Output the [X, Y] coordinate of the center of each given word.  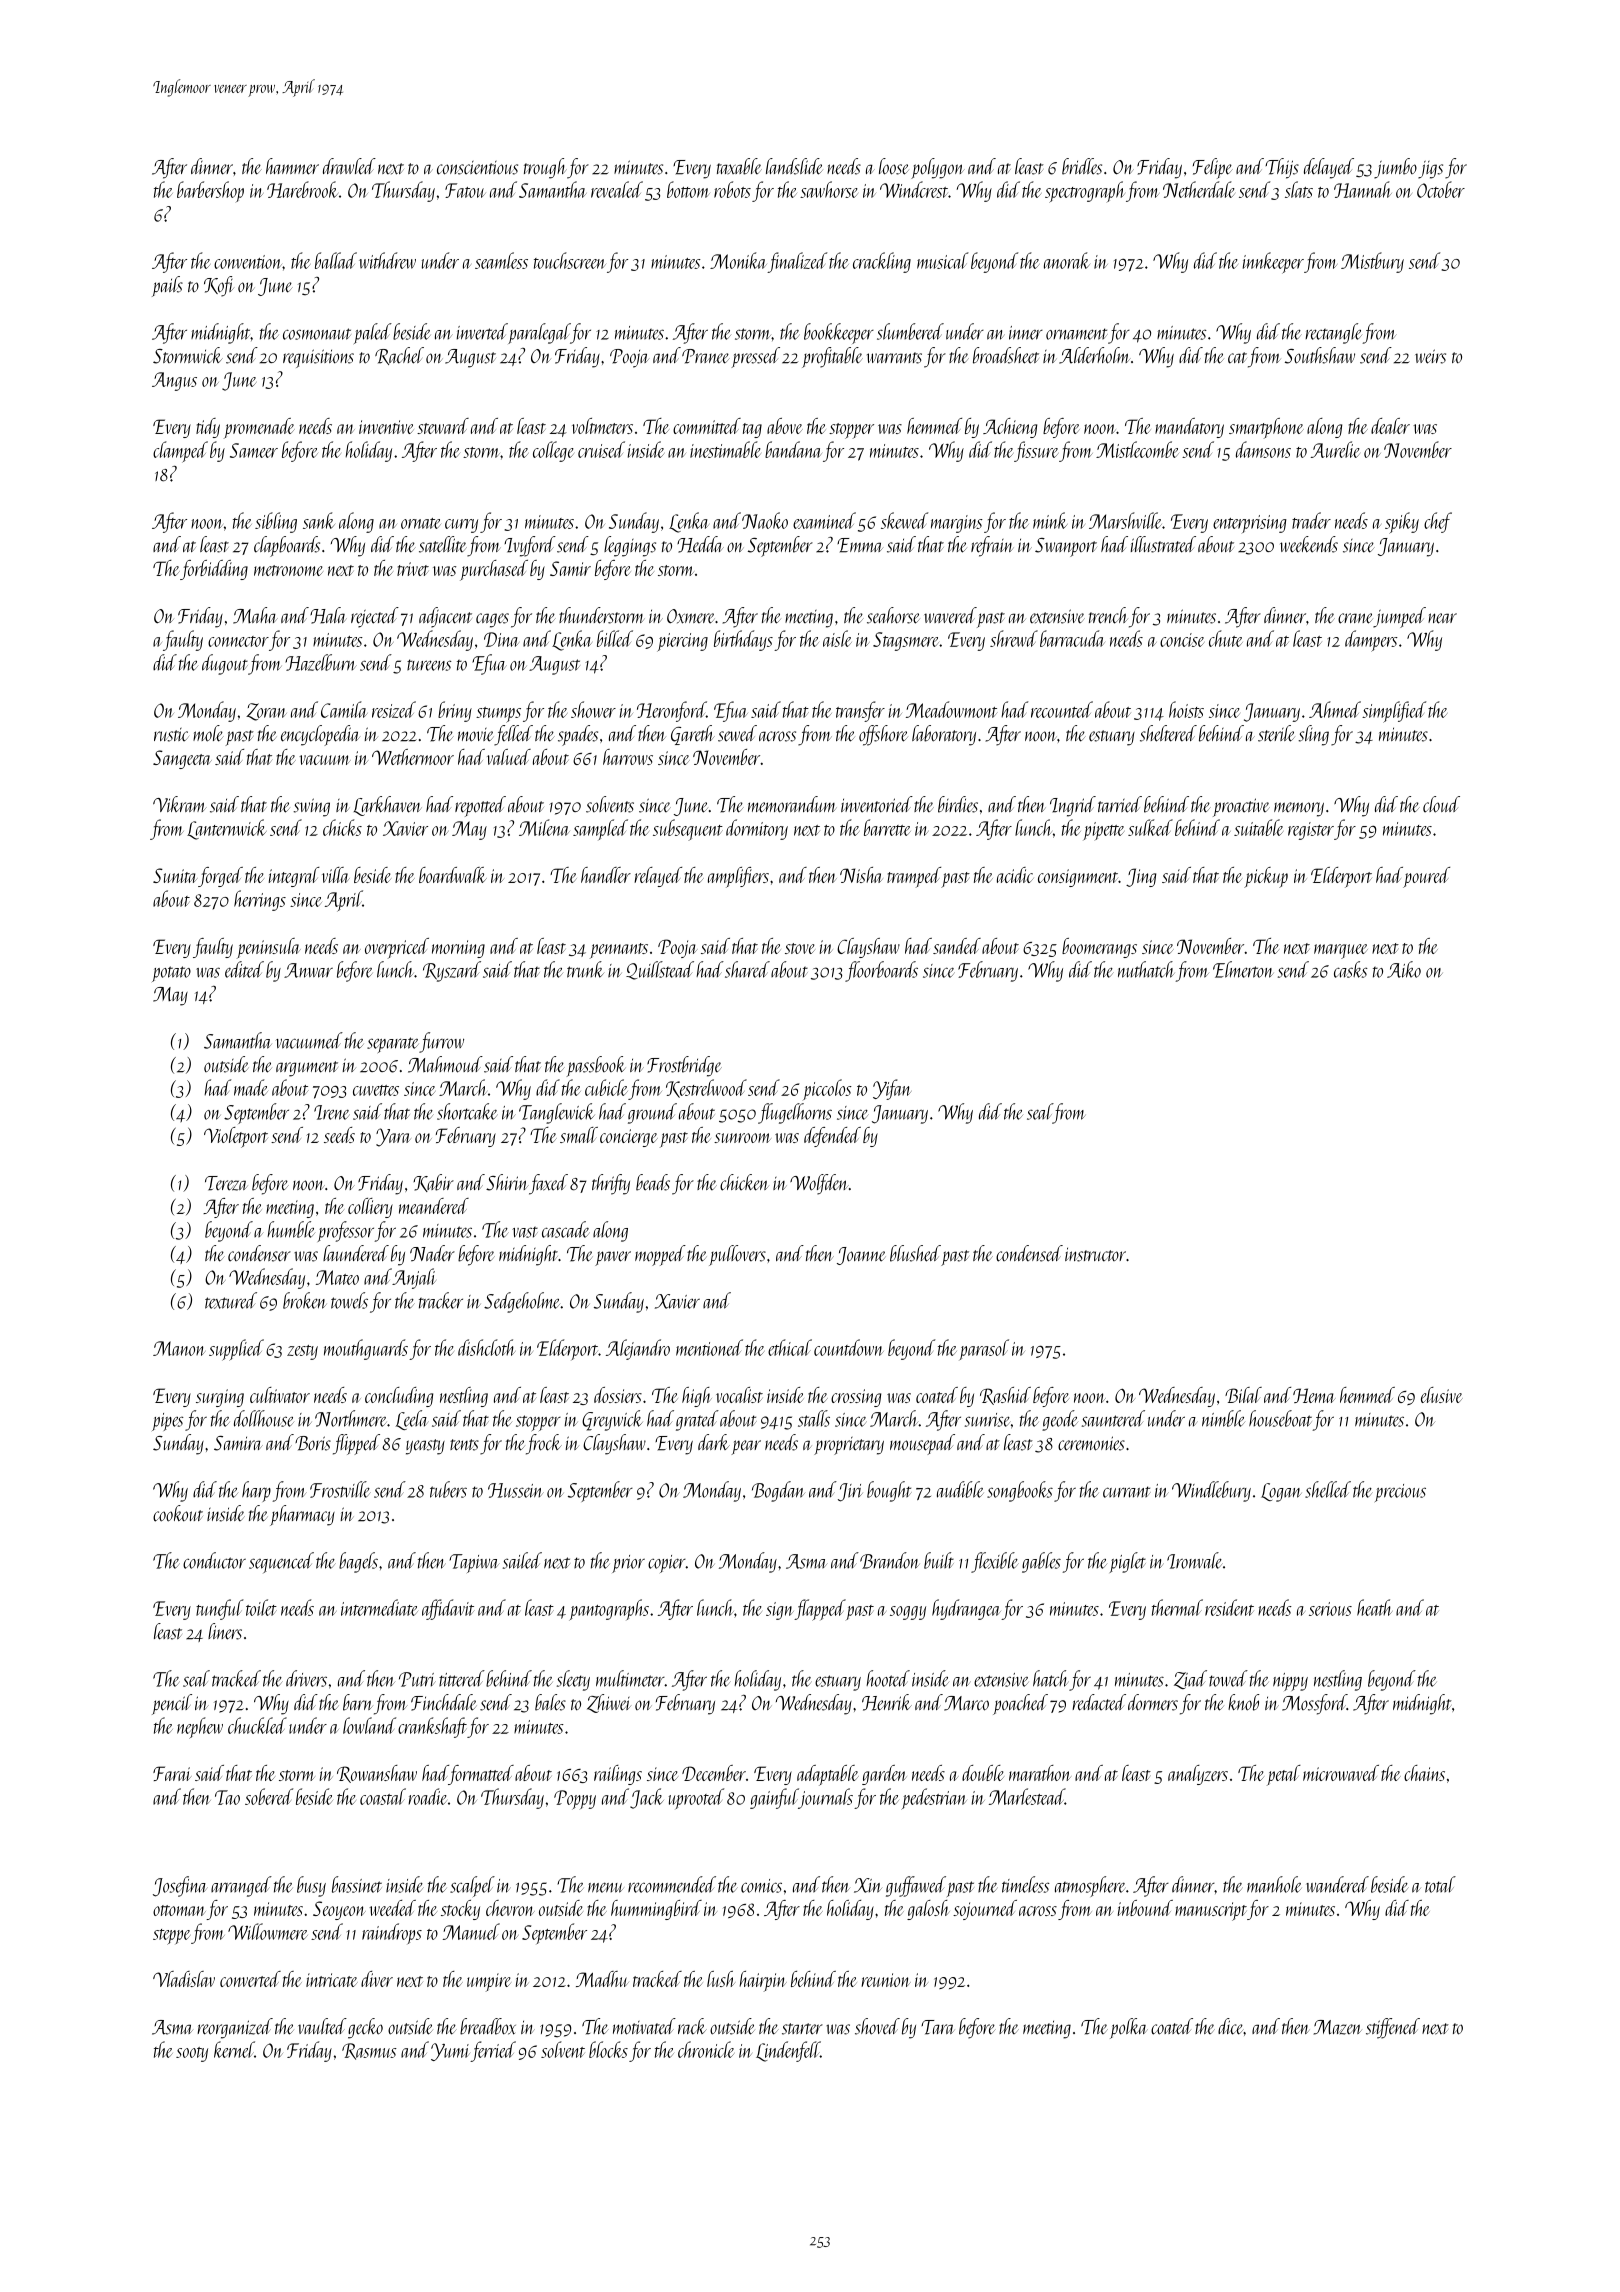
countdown [849, 1347]
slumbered [910, 331]
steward [443, 426]
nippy [1290, 1682]
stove [800, 948]
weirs [1430, 356]
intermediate [379, 1607]
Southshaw [1320, 355]
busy [311, 1886]
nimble [1223, 1418]
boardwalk [453, 875]
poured [1426, 877]
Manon [179, 1348]
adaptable [828, 1775]
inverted [482, 331]
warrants [894, 358]
